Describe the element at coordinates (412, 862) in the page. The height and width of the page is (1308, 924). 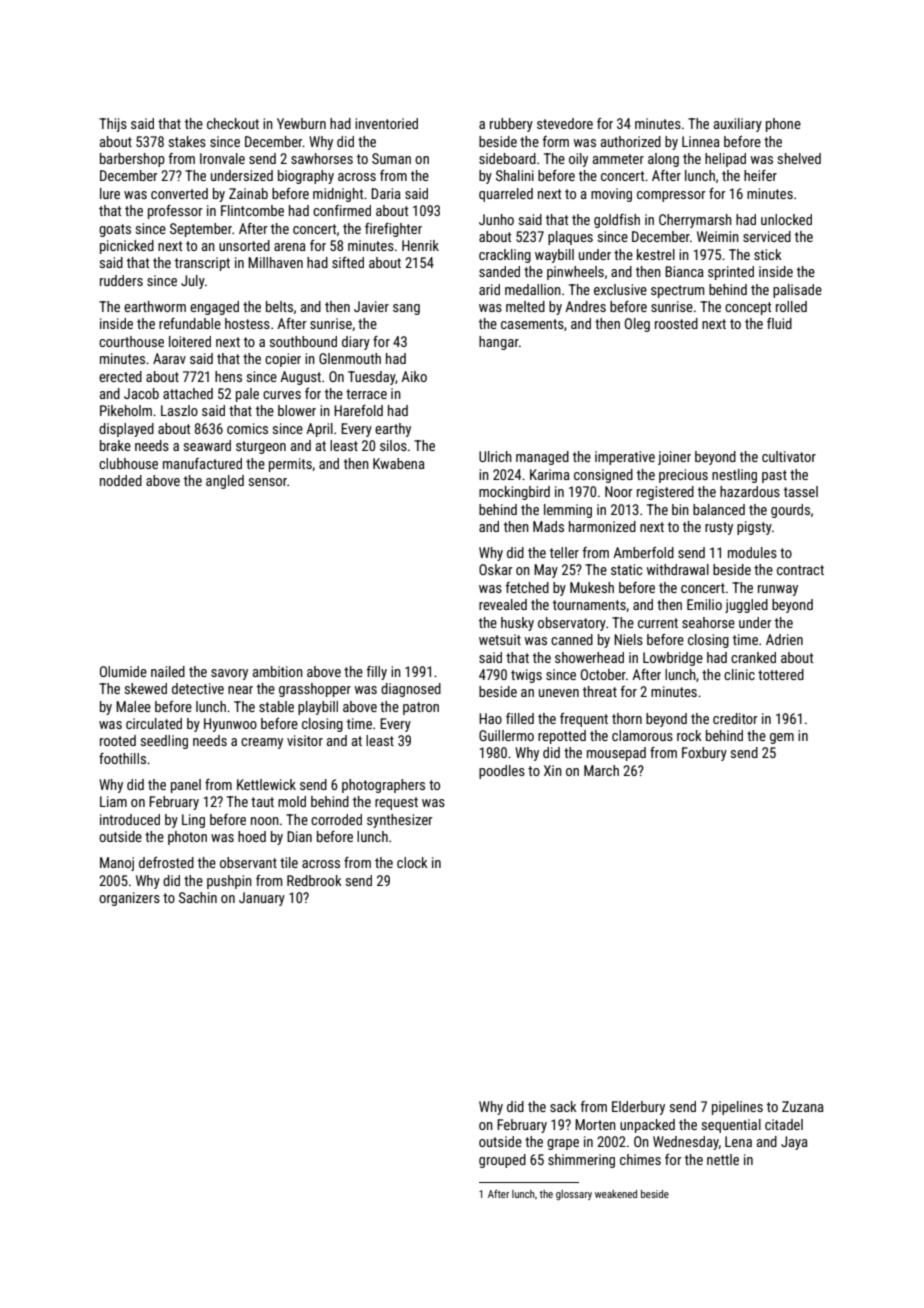
I see `clock` at that location.
